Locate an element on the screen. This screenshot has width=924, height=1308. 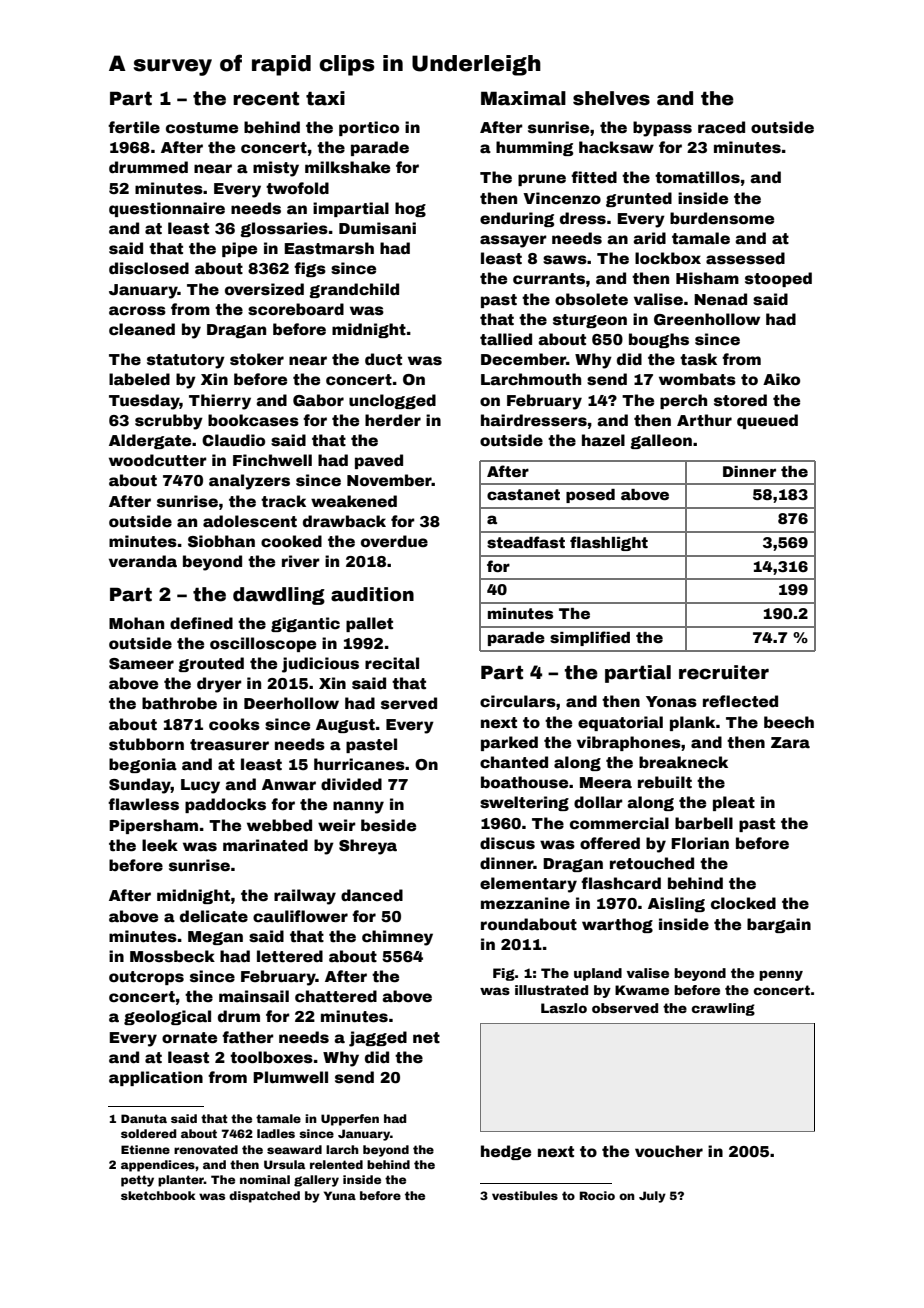
Meera is located at coordinates (606, 783).
